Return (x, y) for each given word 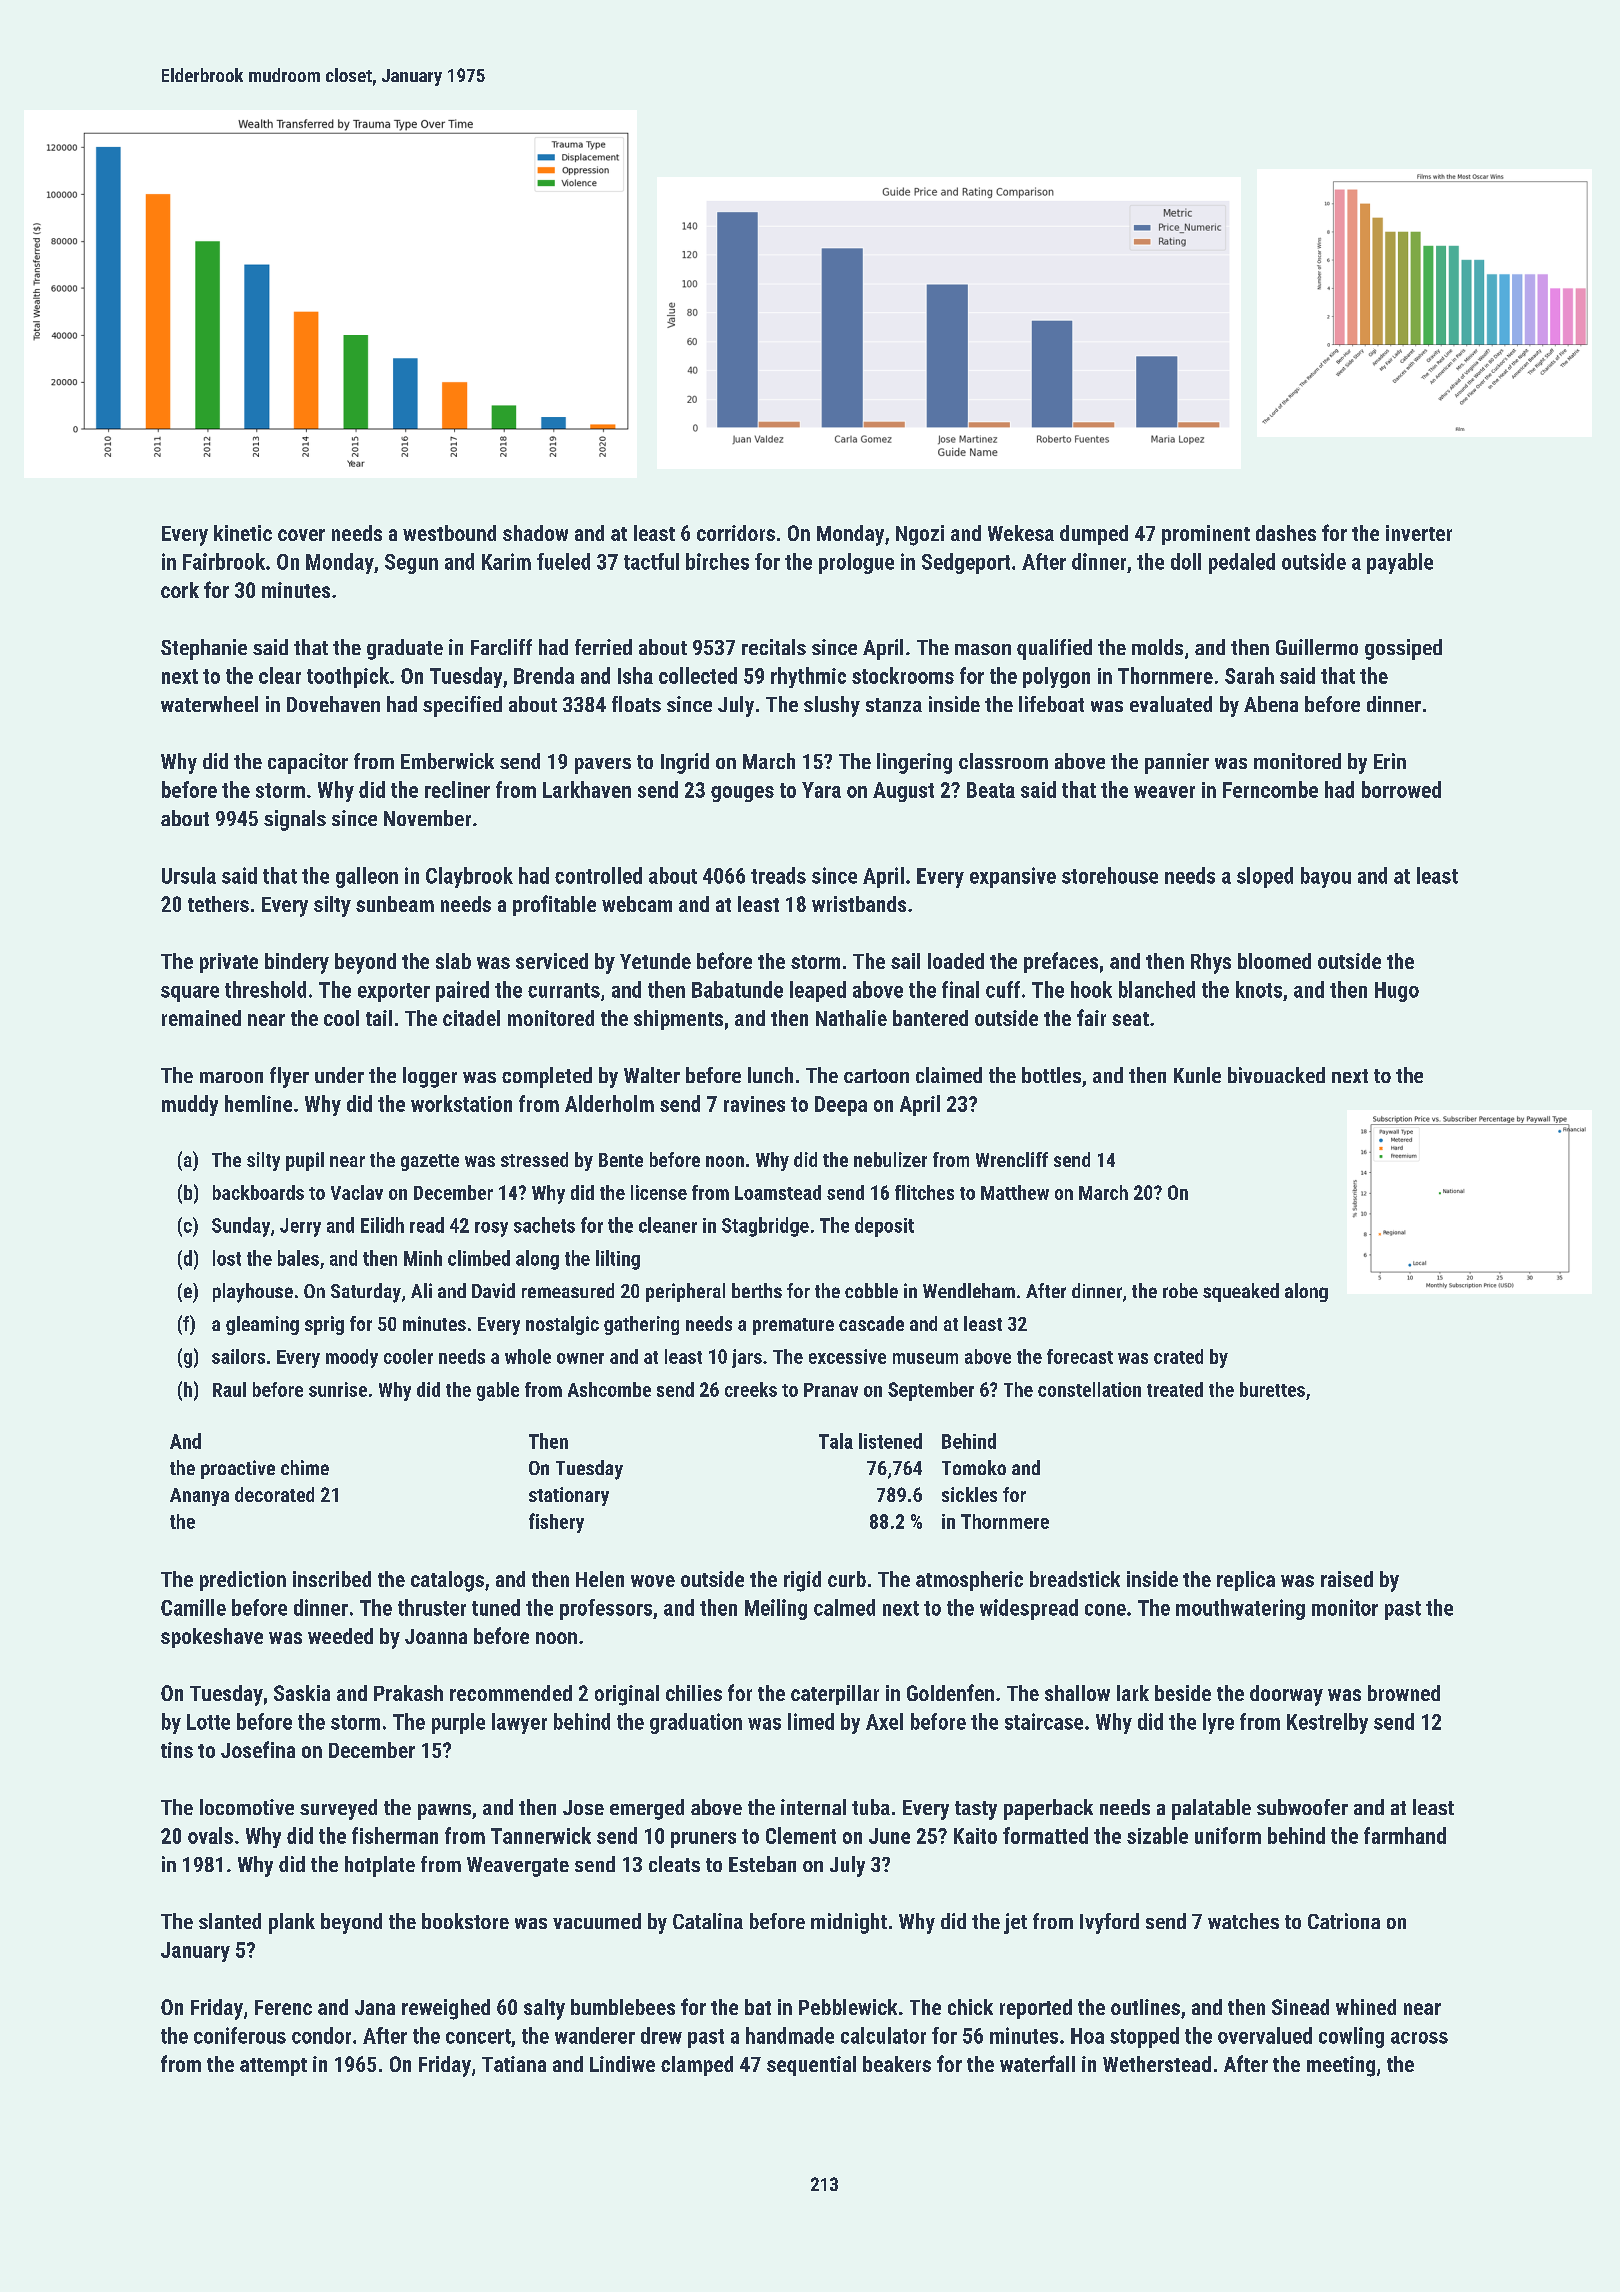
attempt (273, 2067)
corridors (736, 533)
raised (1347, 1579)
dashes (1286, 533)
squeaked (1241, 1292)
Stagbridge (765, 1227)
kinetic (243, 533)
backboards (258, 1192)
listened (890, 1441)
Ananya (199, 1497)
